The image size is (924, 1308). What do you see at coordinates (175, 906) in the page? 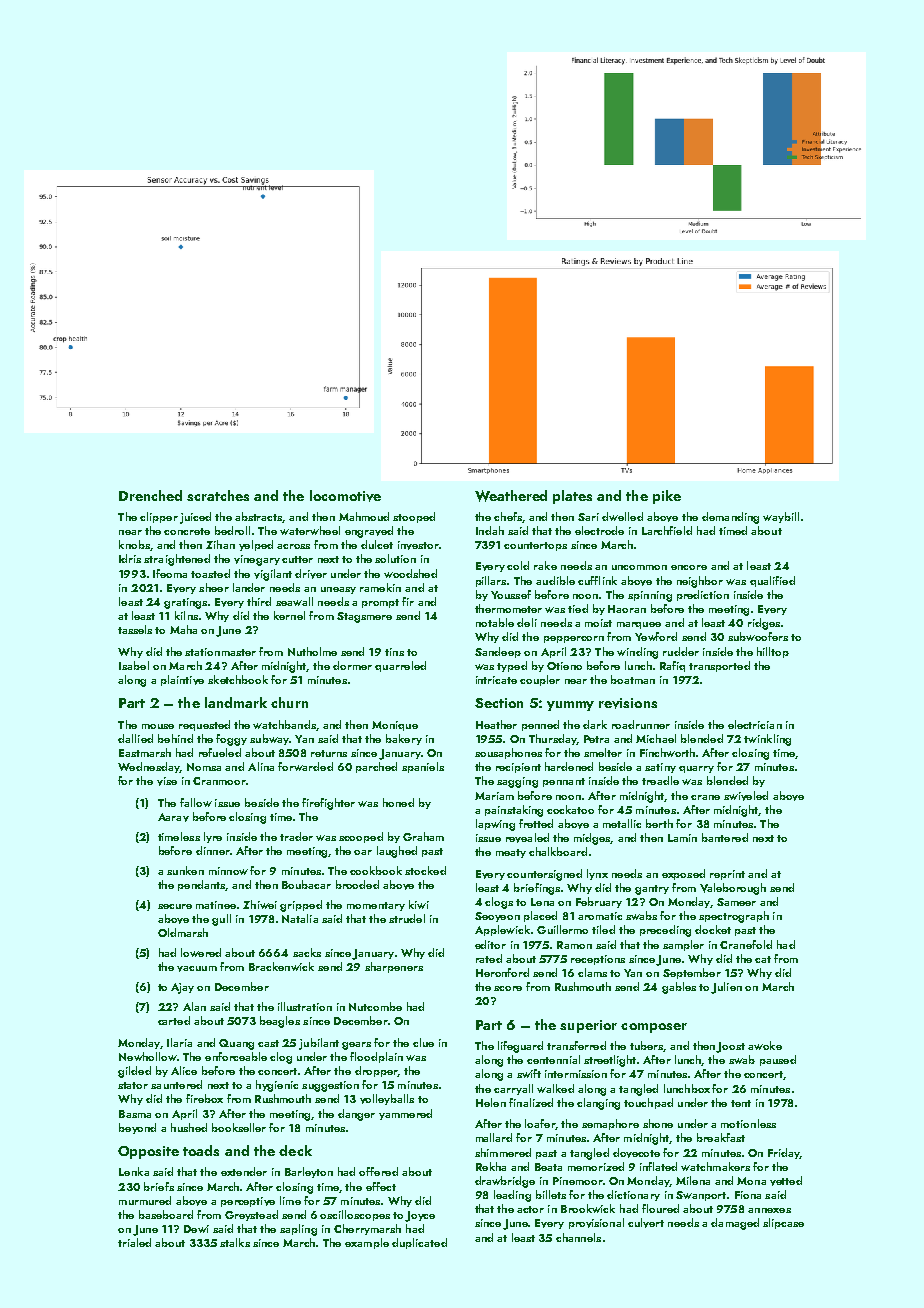
I see `secure` at bounding box center [175, 906].
